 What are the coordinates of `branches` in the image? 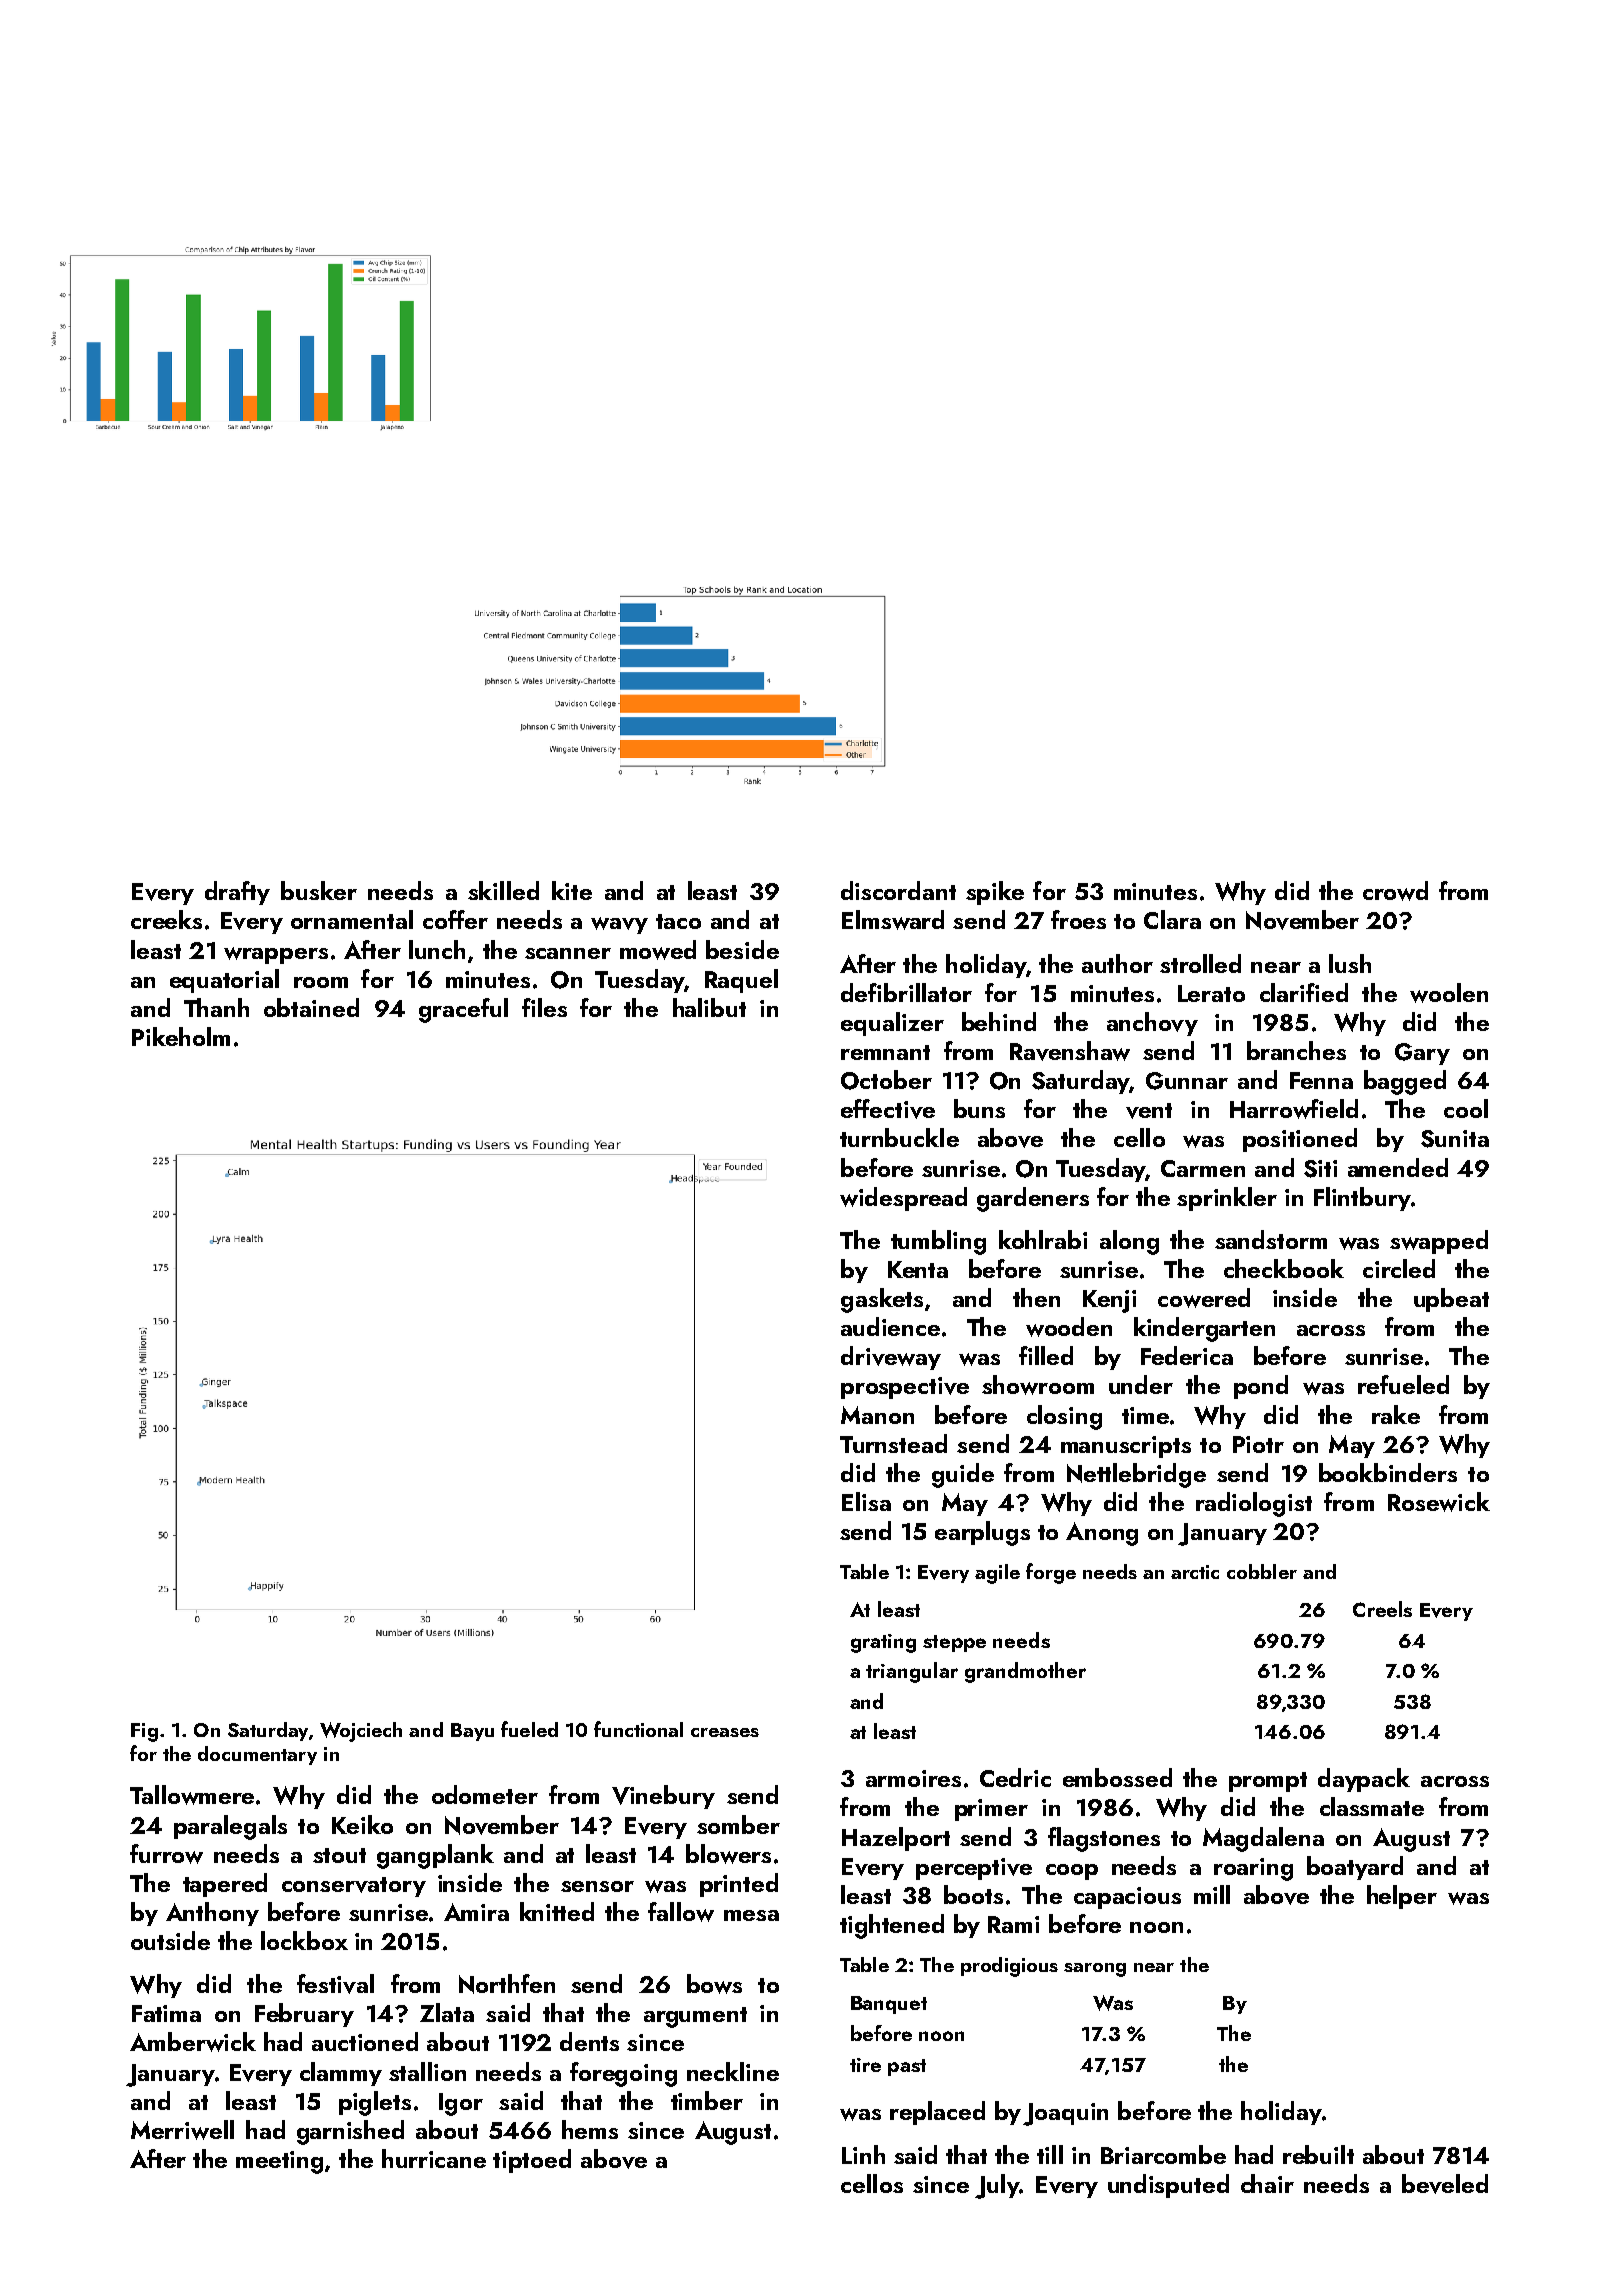 It's located at (1296, 1050).
